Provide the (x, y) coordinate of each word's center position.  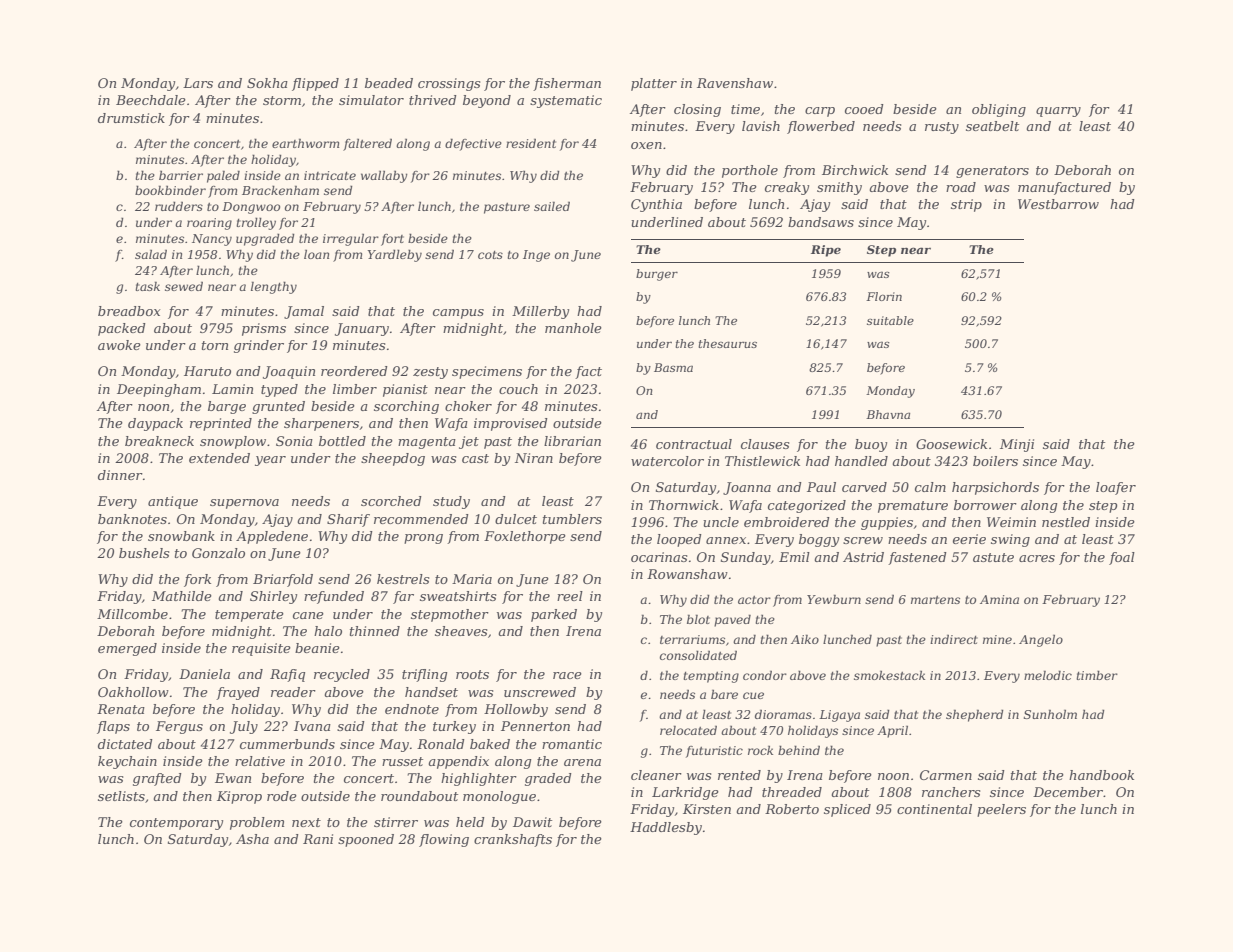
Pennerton (535, 726)
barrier (181, 175)
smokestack (889, 675)
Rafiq (287, 675)
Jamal (304, 312)
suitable (890, 320)
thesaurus (727, 343)
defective (473, 144)
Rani (318, 839)
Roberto (792, 809)
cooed (864, 109)
